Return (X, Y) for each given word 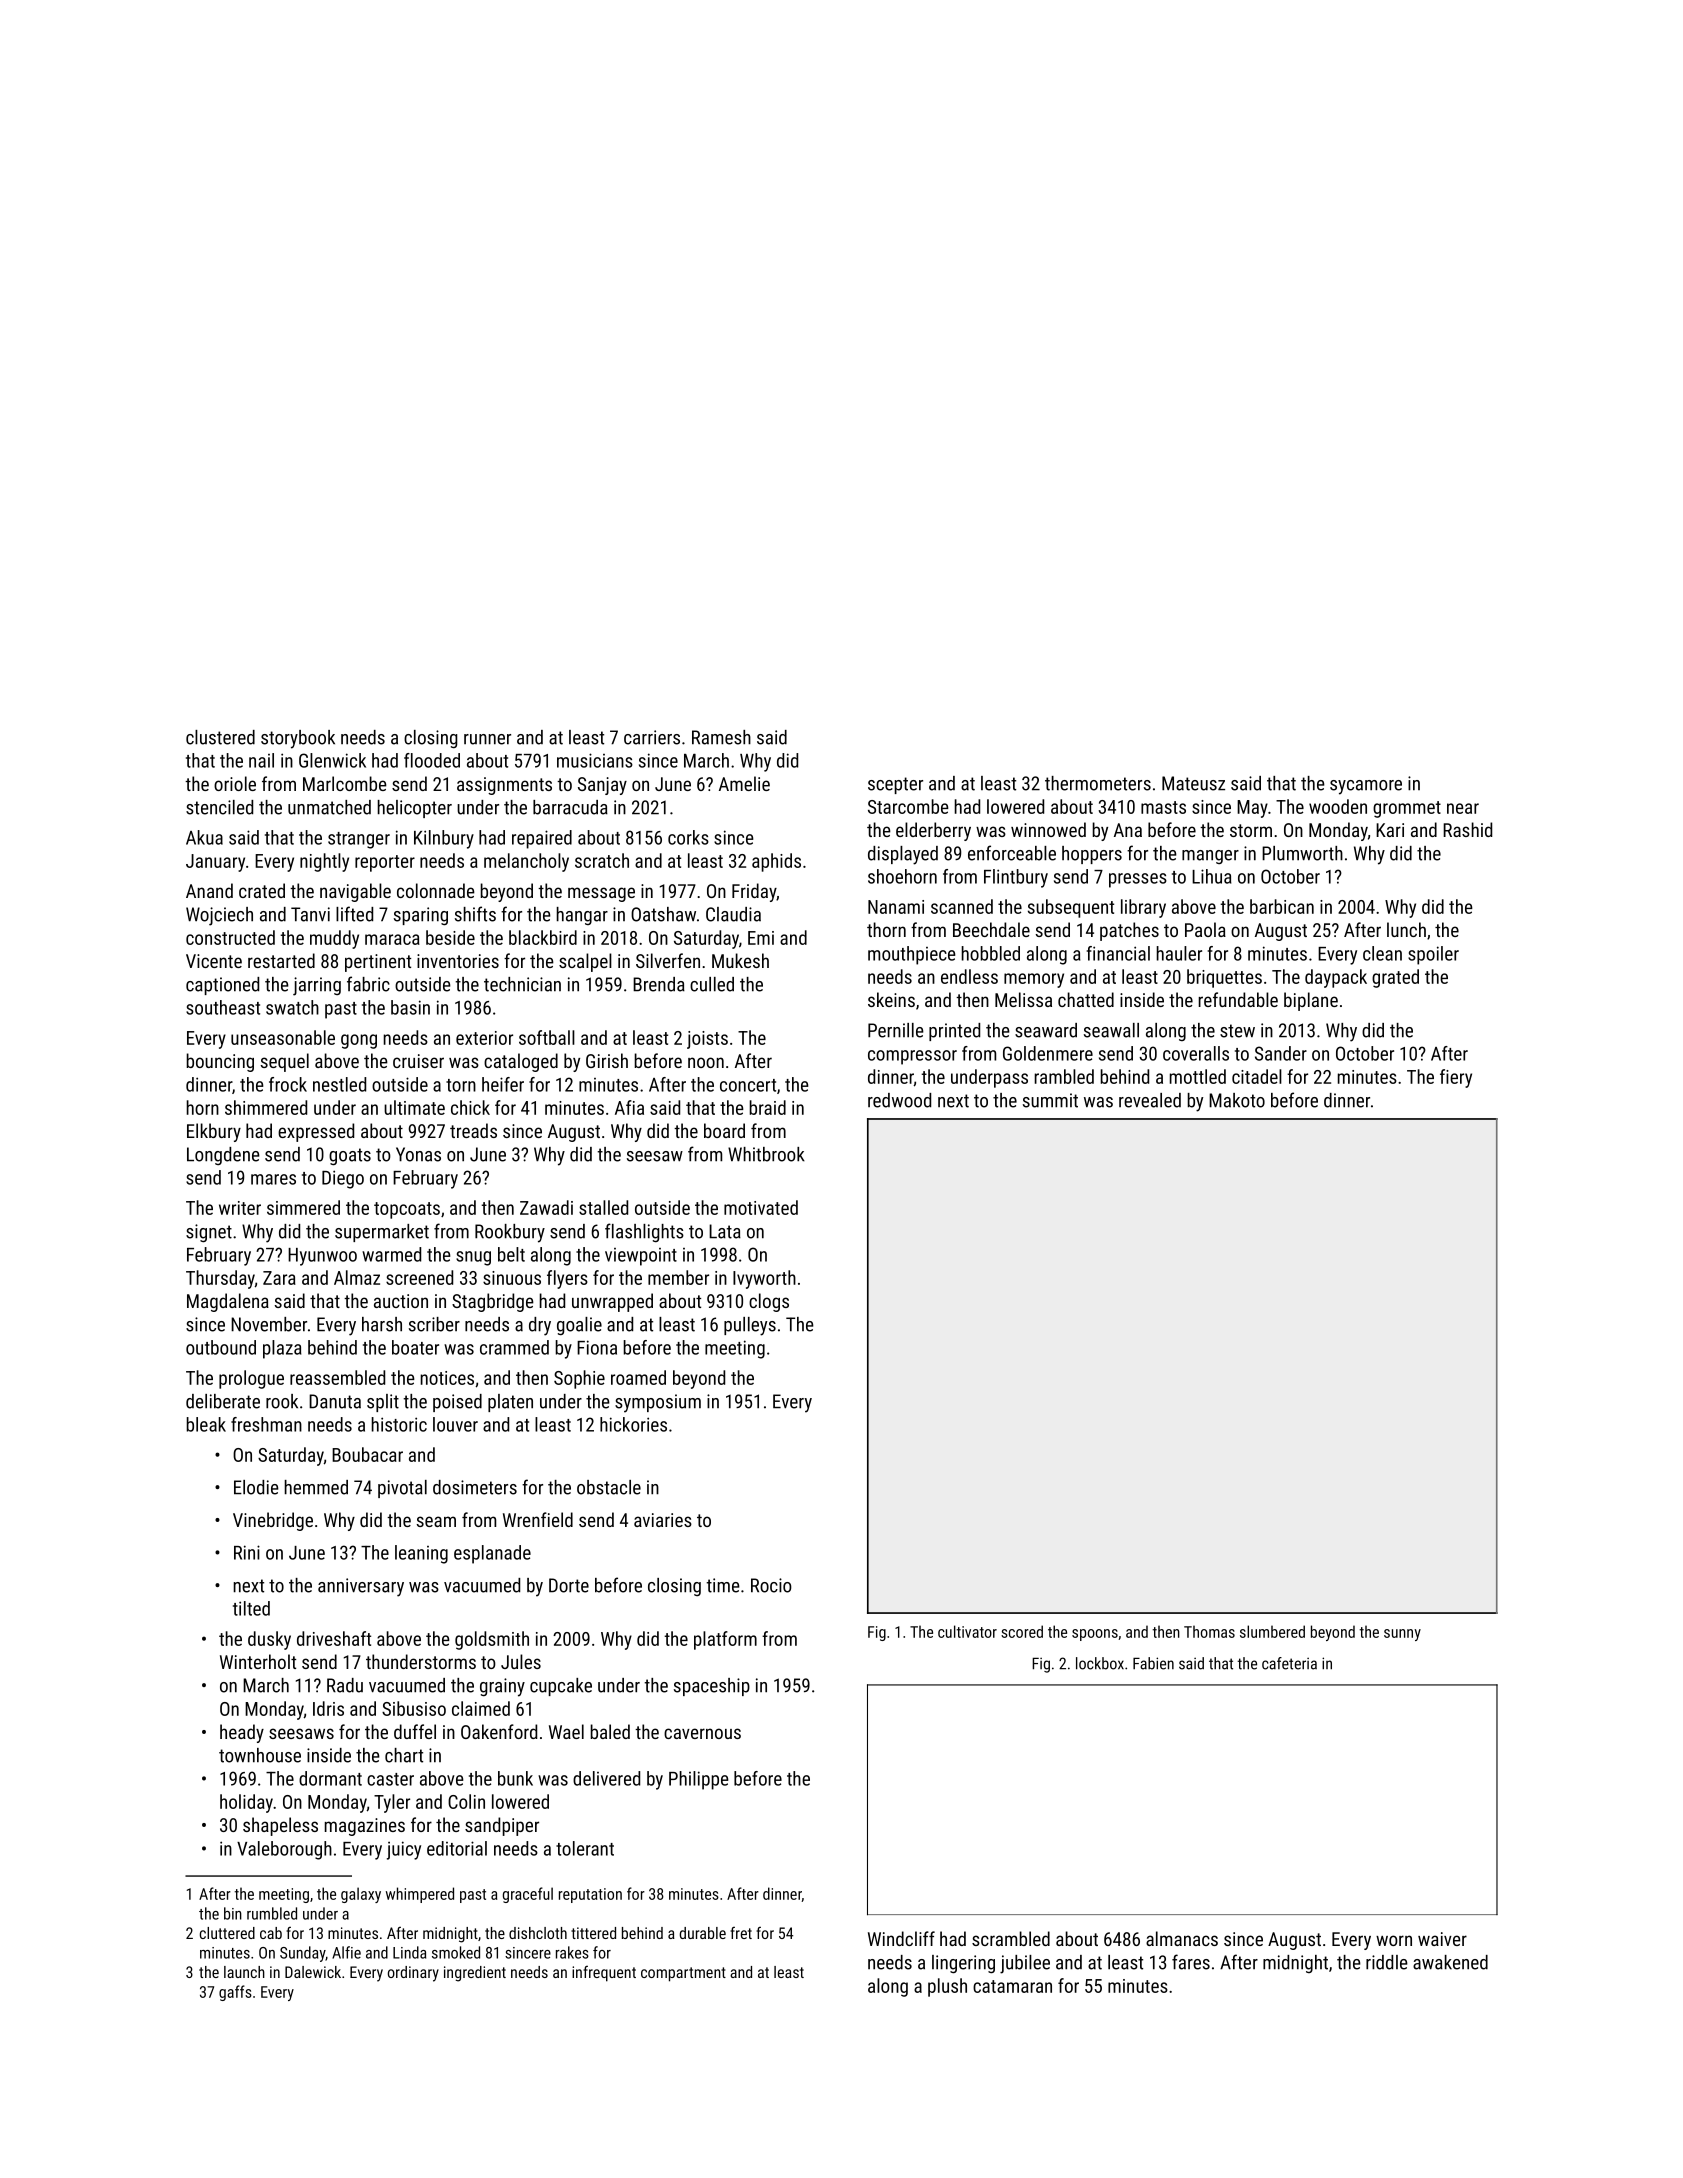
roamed (638, 1377)
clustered (220, 737)
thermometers (1098, 783)
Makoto (1237, 1100)
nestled (339, 1084)
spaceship (712, 1687)
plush (947, 1987)
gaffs (235, 1993)
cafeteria (1289, 1663)
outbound (221, 1347)
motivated (761, 1207)
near (1463, 808)
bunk (515, 1778)
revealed (1150, 1100)
